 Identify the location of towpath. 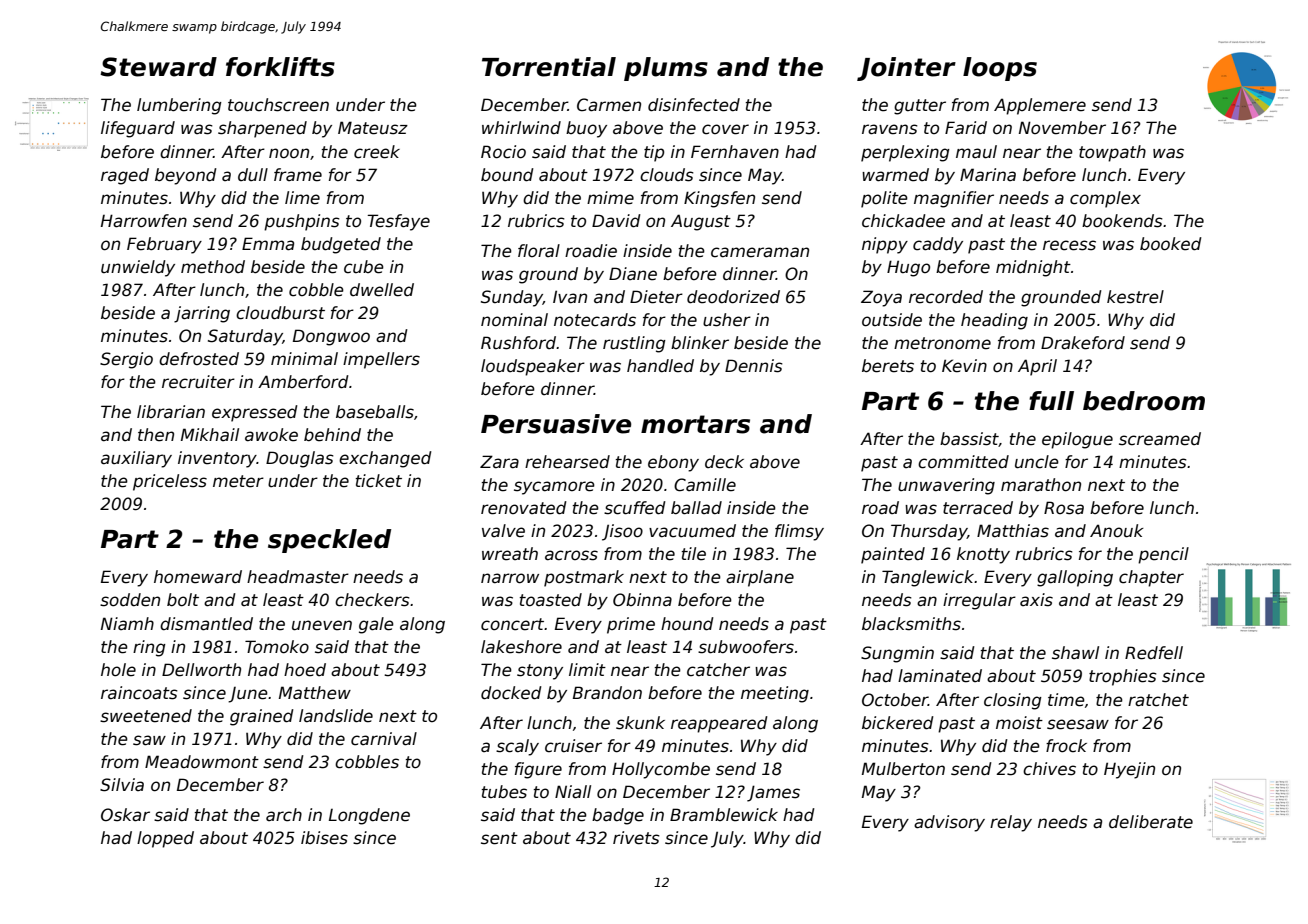
(1112, 153).
